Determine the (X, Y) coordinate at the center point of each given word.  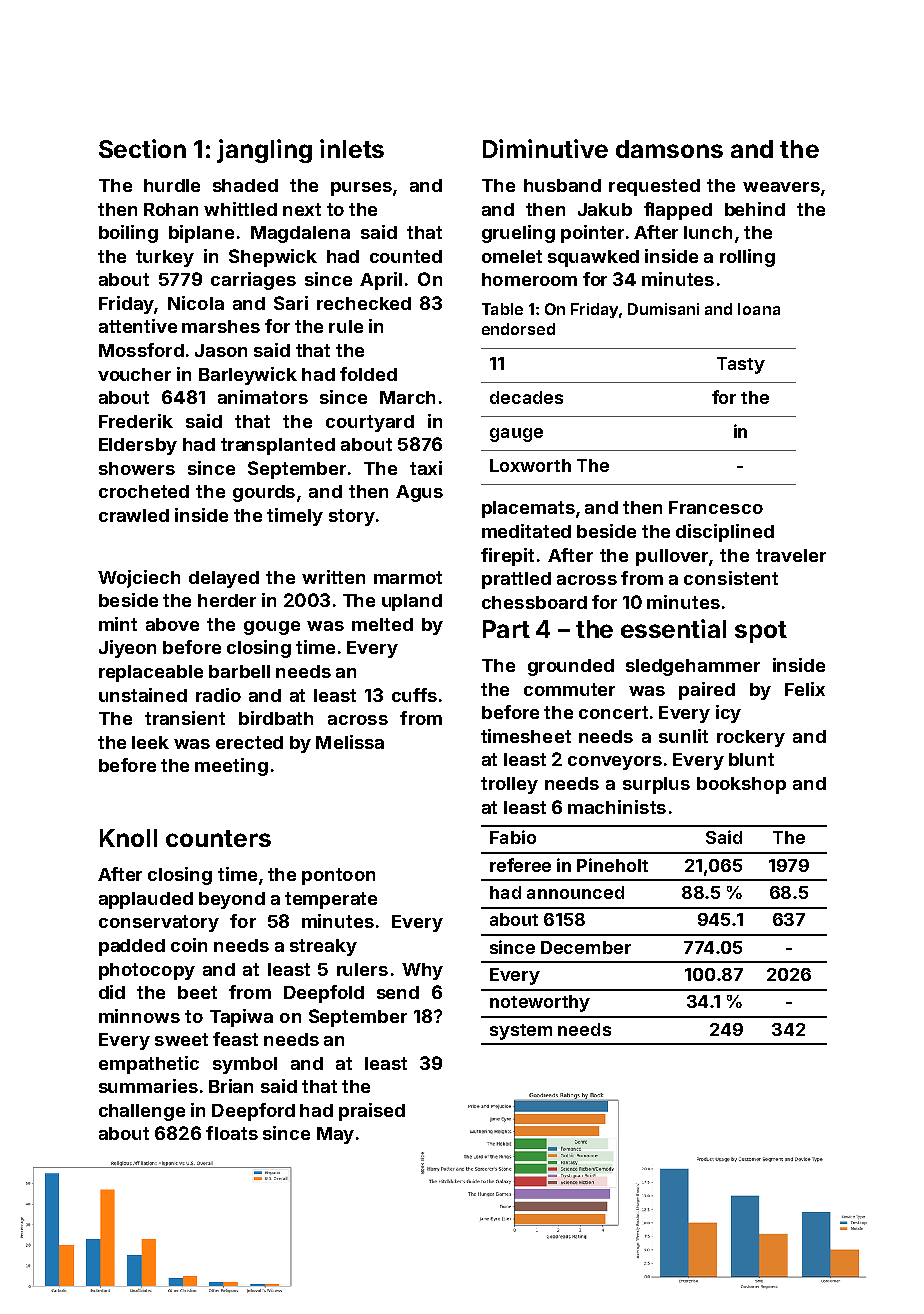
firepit (507, 557)
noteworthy (540, 1003)
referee (520, 865)
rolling (747, 258)
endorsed (518, 329)
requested (654, 187)
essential (673, 628)
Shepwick (273, 258)
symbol (245, 1065)
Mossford (141, 350)
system (521, 1032)
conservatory (159, 923)
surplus (656, 785)
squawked (593, 258)
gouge (272, 628)
